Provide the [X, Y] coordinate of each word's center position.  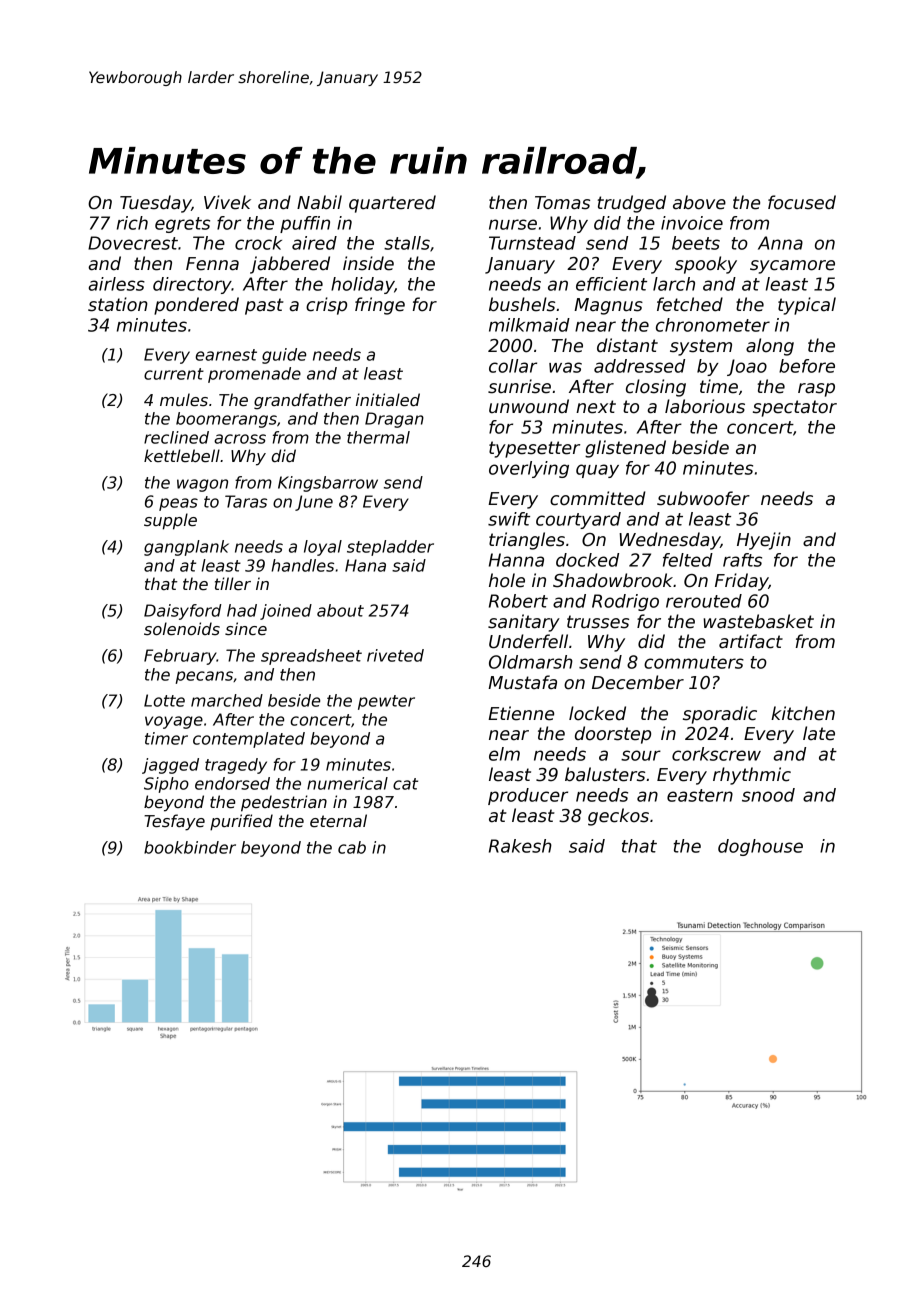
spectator [795, 408]
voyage [174, 722]
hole [507, 580]
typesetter [534, 449]
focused [802, 202]
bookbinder [190, 847]
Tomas [562, 203]
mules [184, 400]
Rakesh [520, 846]
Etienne [521, 713]
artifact [751, 641]
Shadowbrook [613, 580]
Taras [246, 501]
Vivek [227, 202]
